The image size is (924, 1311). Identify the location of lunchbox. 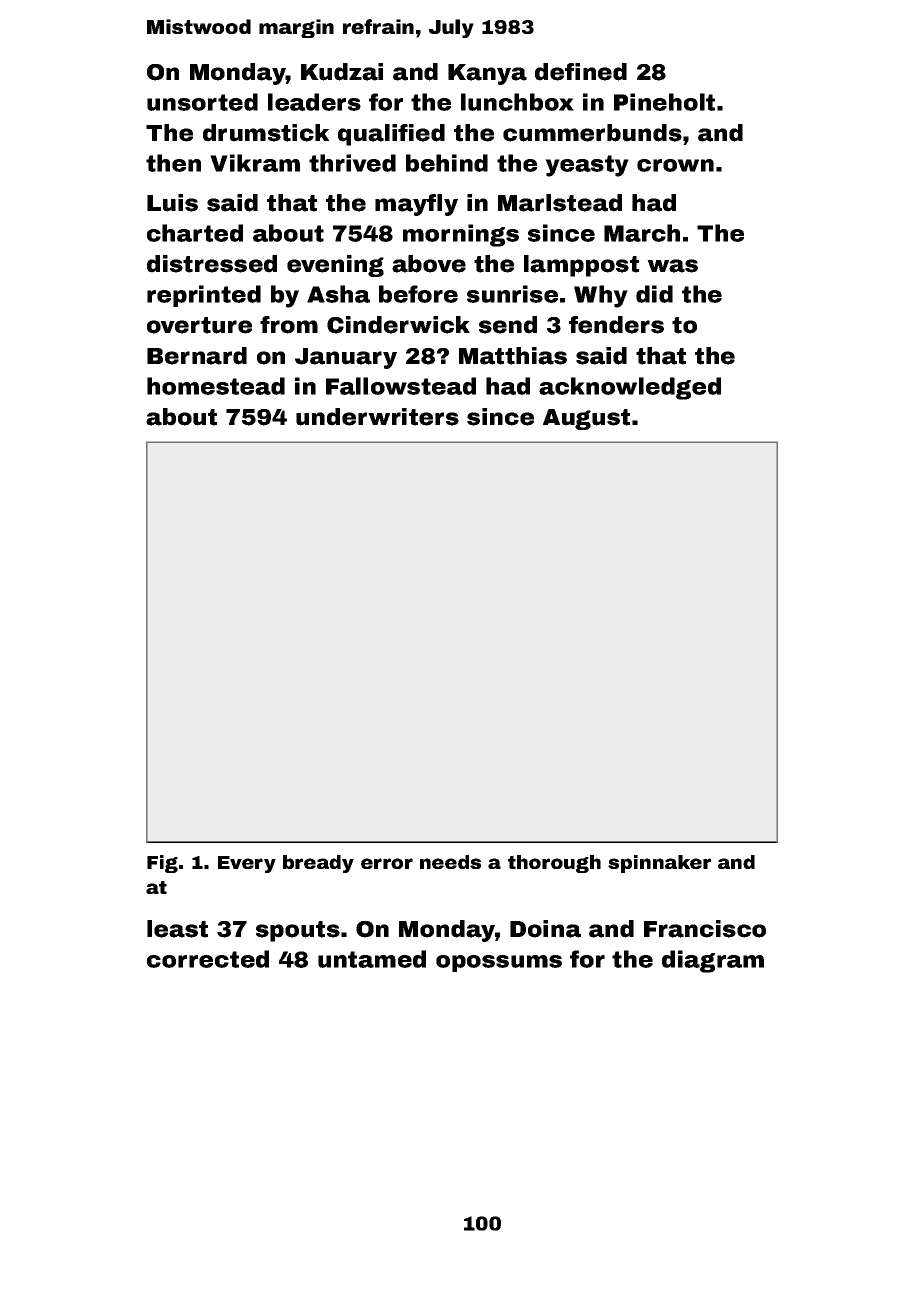
(517, 102).
